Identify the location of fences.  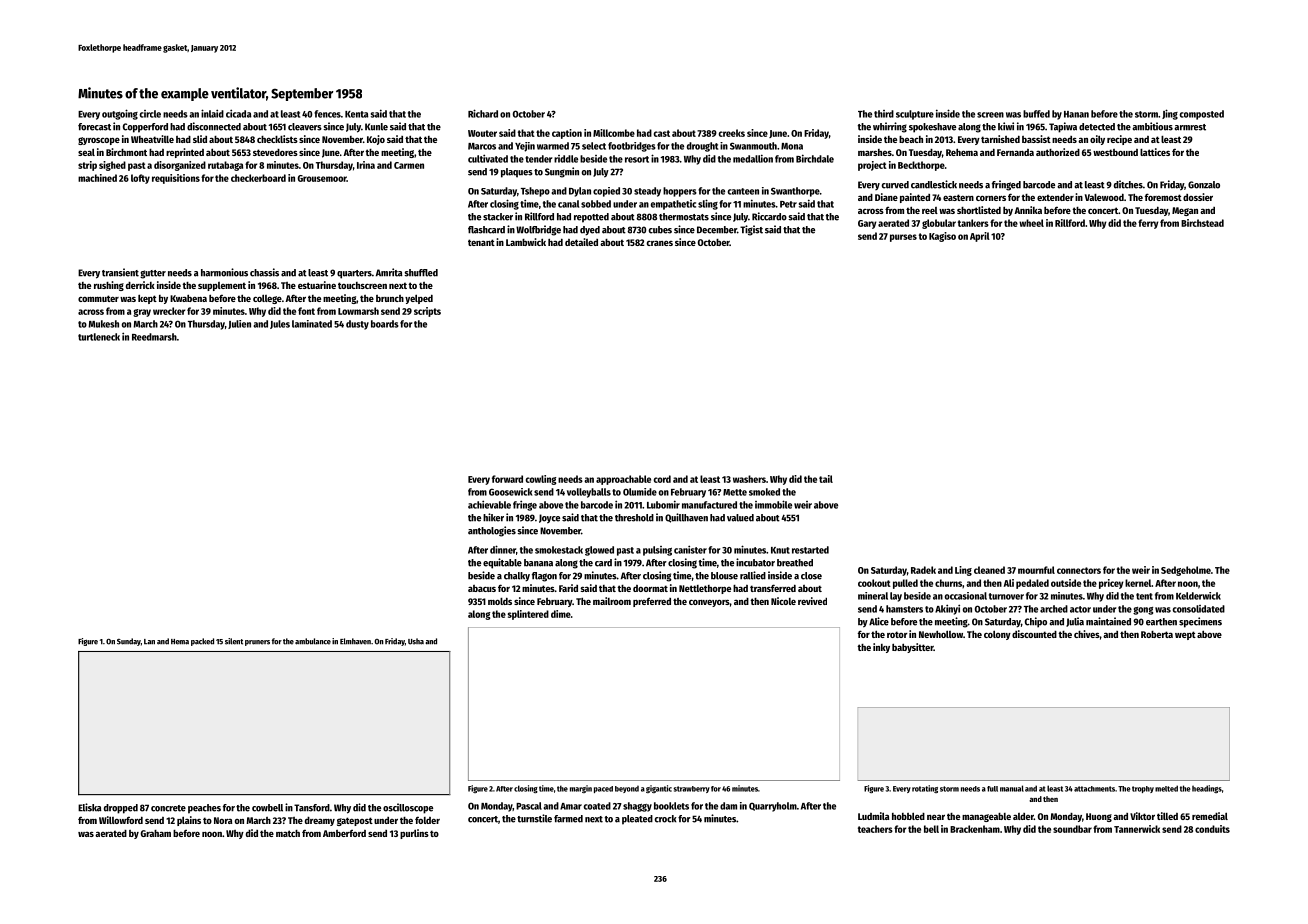
(327, 114).
